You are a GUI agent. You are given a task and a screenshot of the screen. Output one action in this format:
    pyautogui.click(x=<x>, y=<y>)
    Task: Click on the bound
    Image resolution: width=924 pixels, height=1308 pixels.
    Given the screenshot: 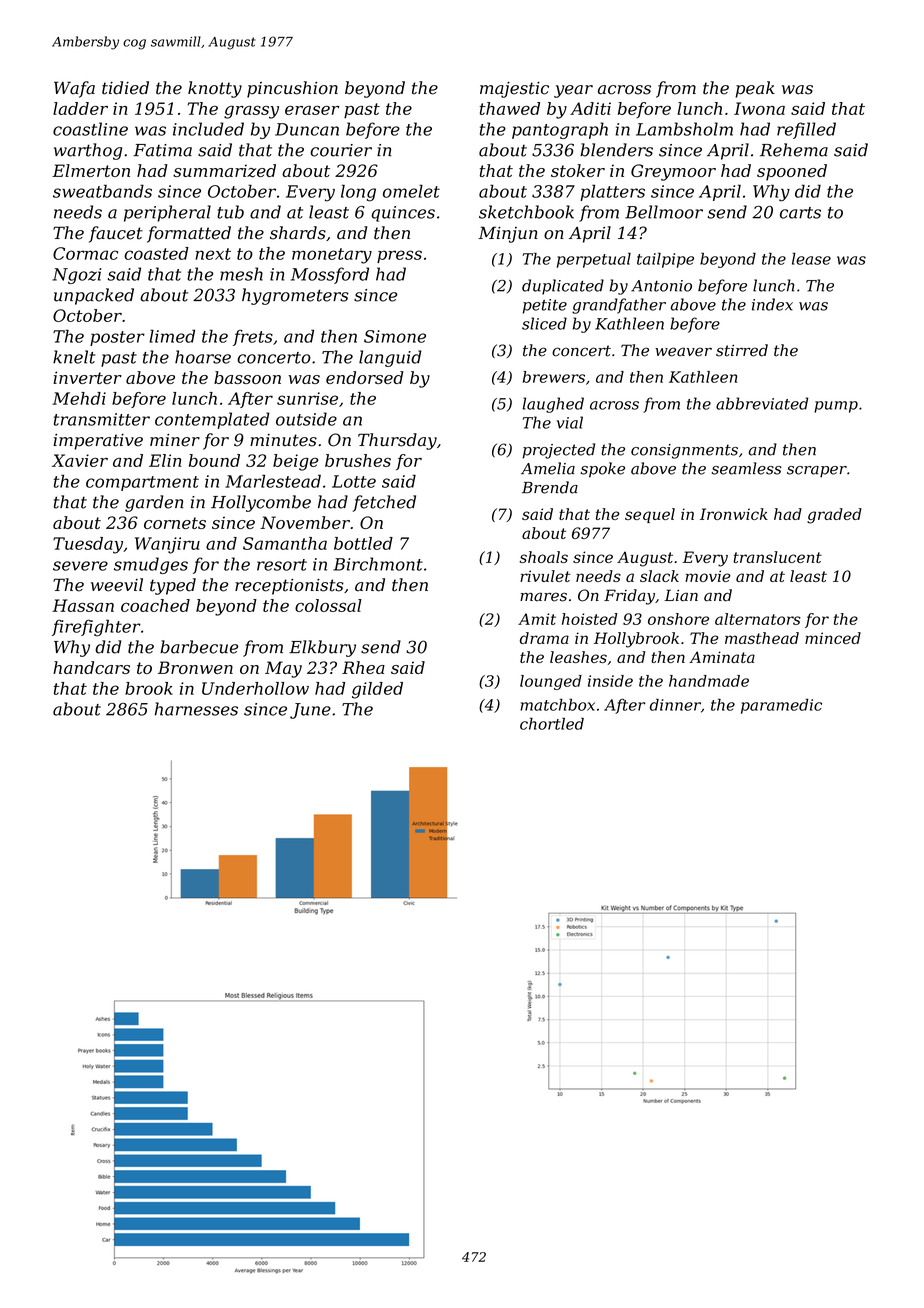 What is the action you would take?
    pyautogui.click(x=214, y=460)
